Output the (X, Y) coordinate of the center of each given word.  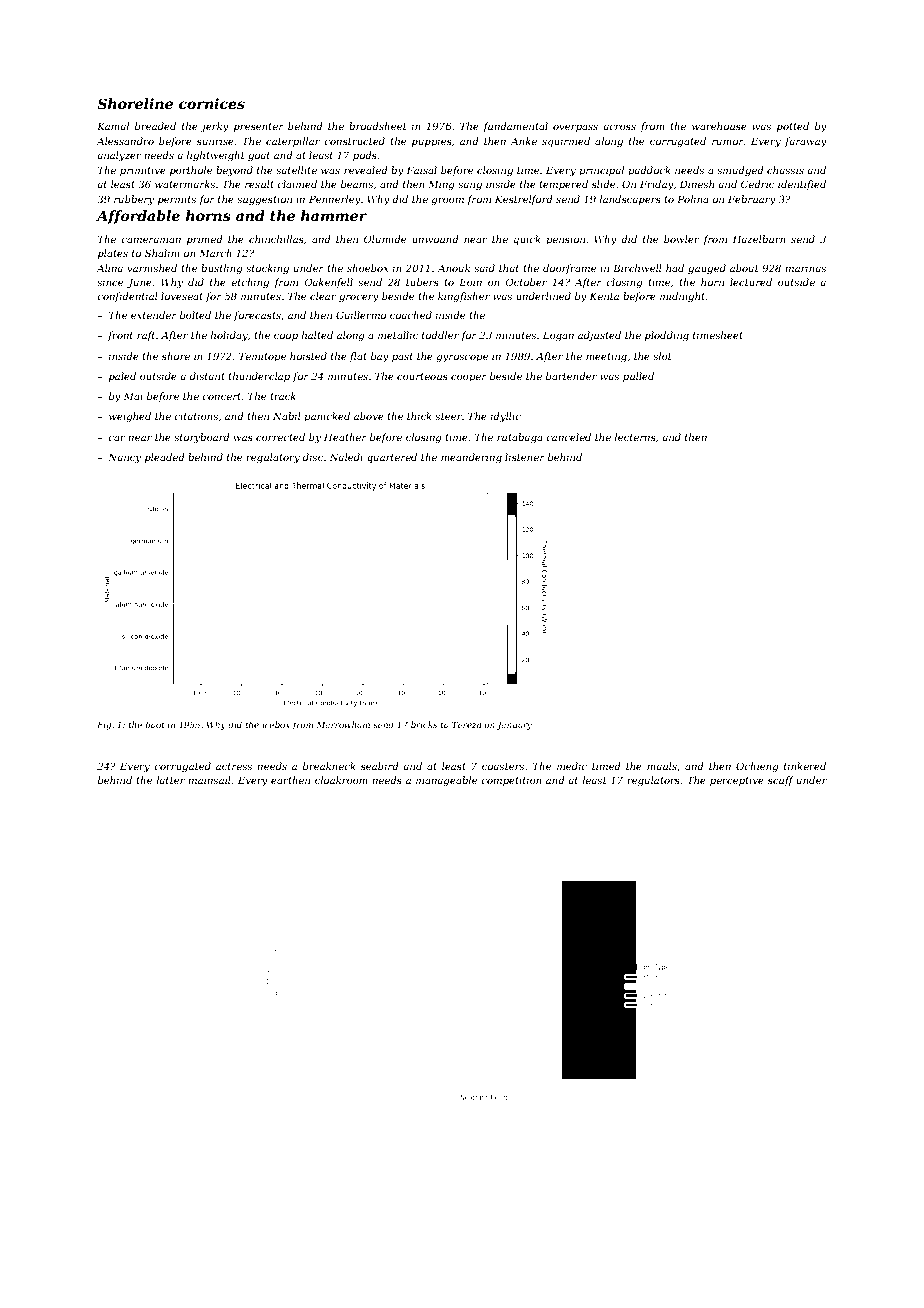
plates (113, 254)
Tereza (466, 724)
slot (662, 356)
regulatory (273, 458)
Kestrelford (523, 200)
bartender (571, 376)
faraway (806, 142)
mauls (662, 766)
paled (122, 377)
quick (527, 240)
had (675, 268)
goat (259, 156)
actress (234, 766)
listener (525, 457)
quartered (392, 458)
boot (155, 724)
